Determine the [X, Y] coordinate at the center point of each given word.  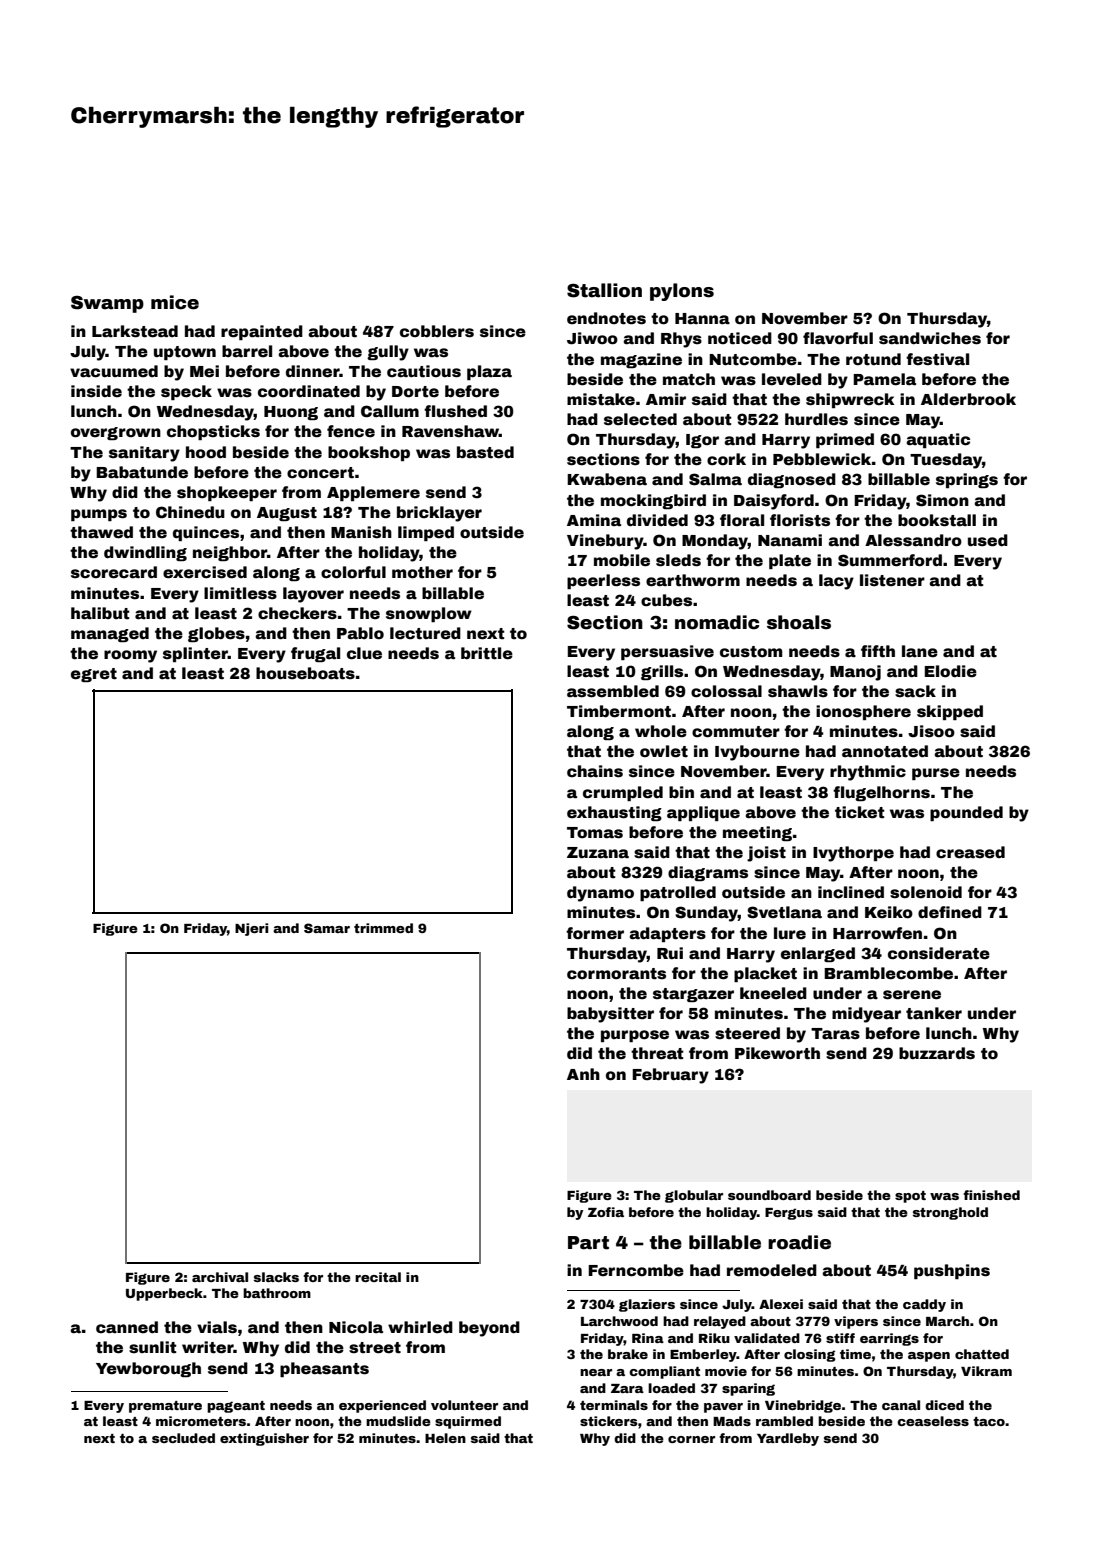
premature [165, 1407]
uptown [185, 353]
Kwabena [607, 479]
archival [220, 1277]
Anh [583, 1074]
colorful [353, 572]
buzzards [937, 1053]
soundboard [769, 1195]
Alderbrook [968, 399]
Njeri [251, 929]
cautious [424, 371]
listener [892, 580]
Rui [670, 953]
